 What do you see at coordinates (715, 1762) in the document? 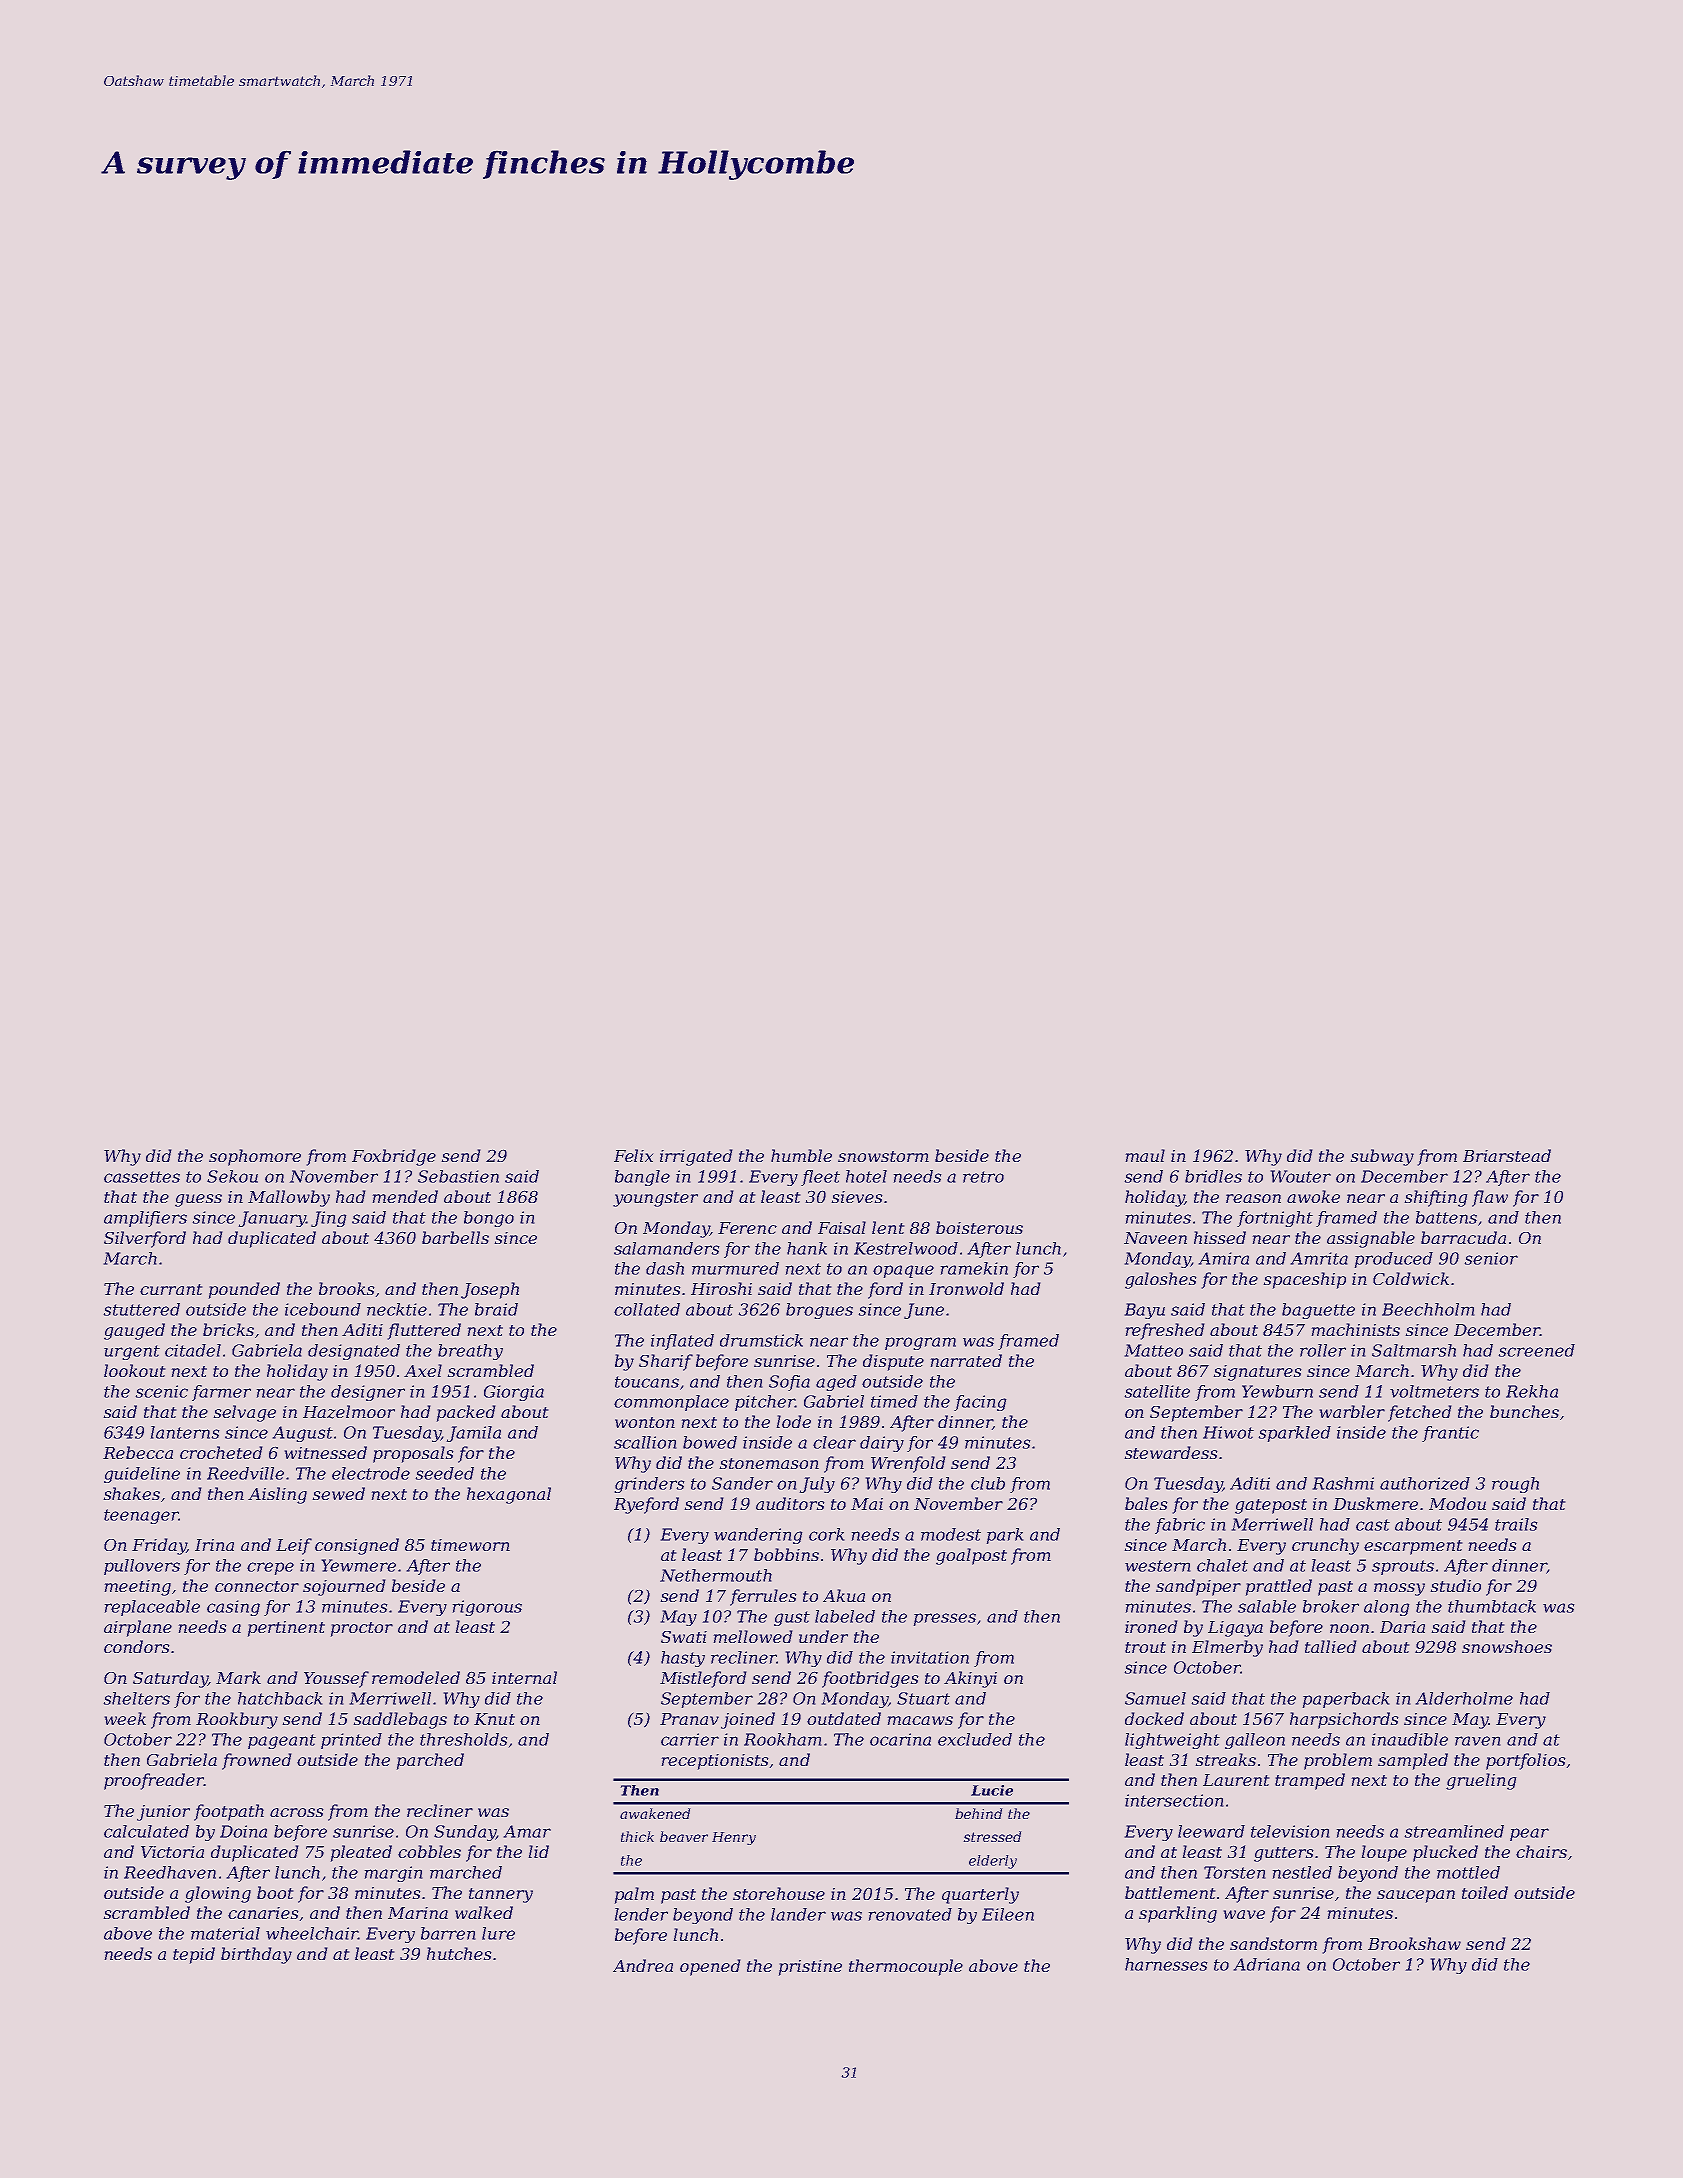
I see `receptionists` at bounding box center [715, 1762].
